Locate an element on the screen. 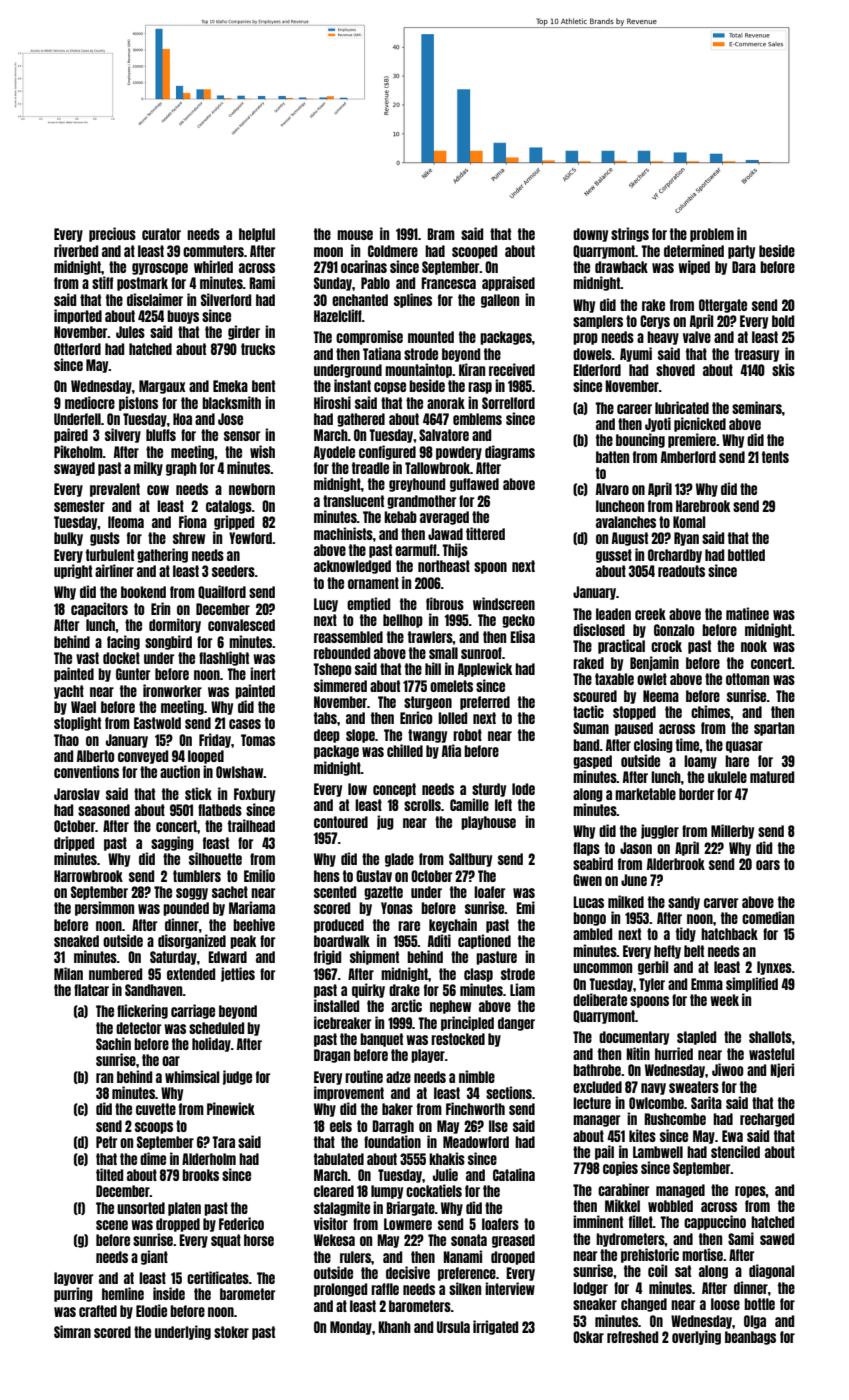  splines is located at coordinates (413, 300).
